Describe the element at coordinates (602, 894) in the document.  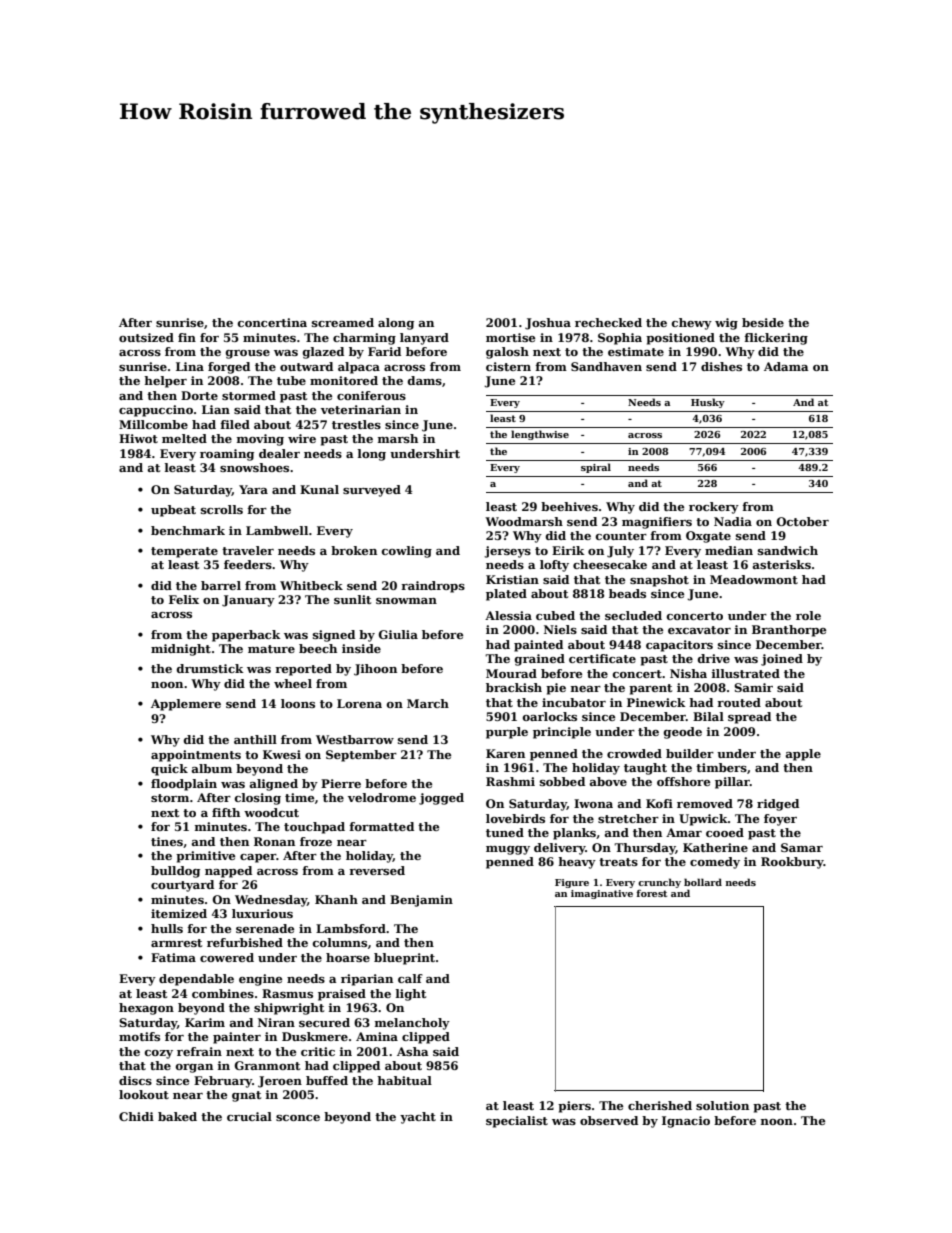
I see `imaginative` at that location.
